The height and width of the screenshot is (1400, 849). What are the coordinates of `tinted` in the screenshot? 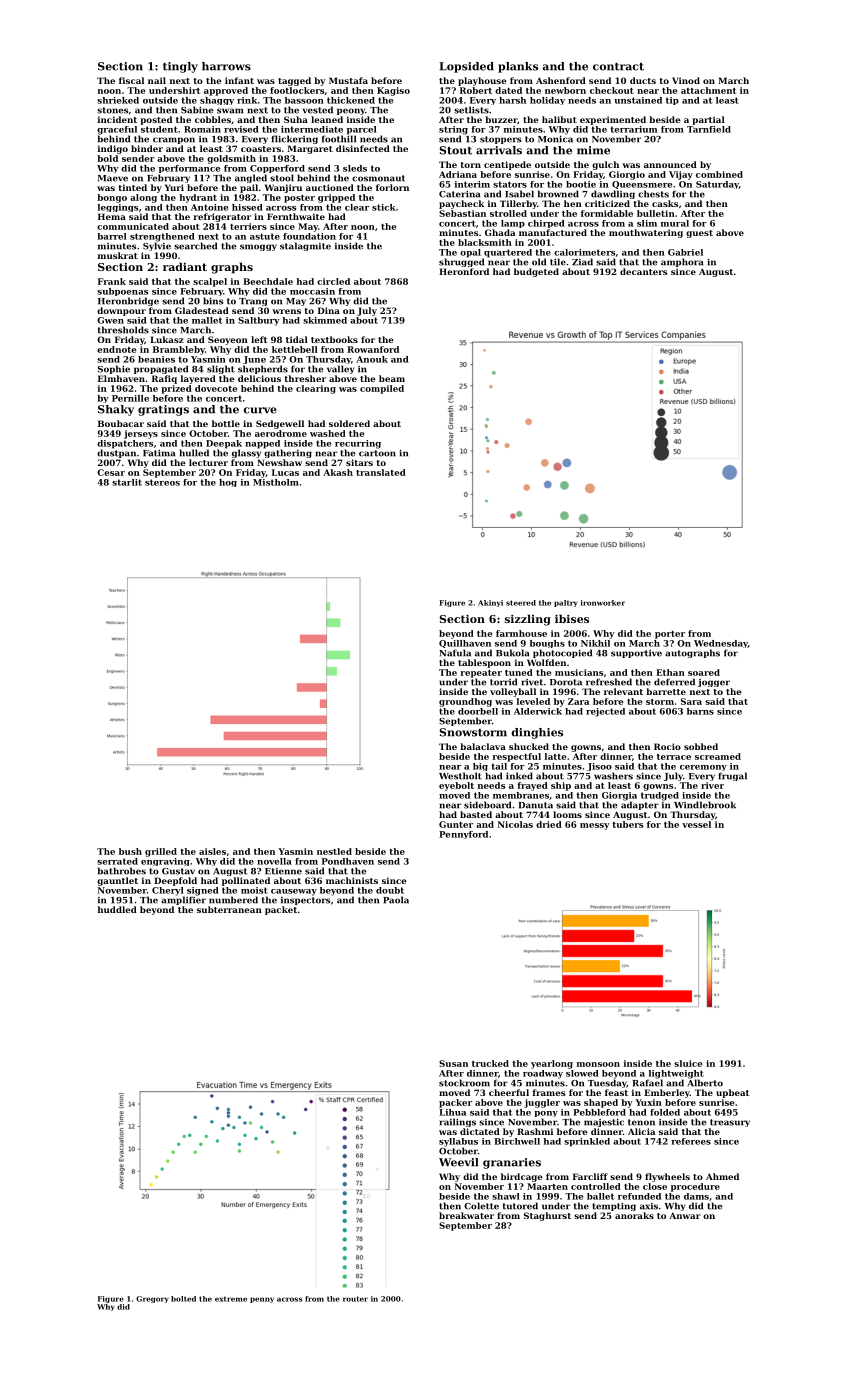 It's located at (132, 187).
